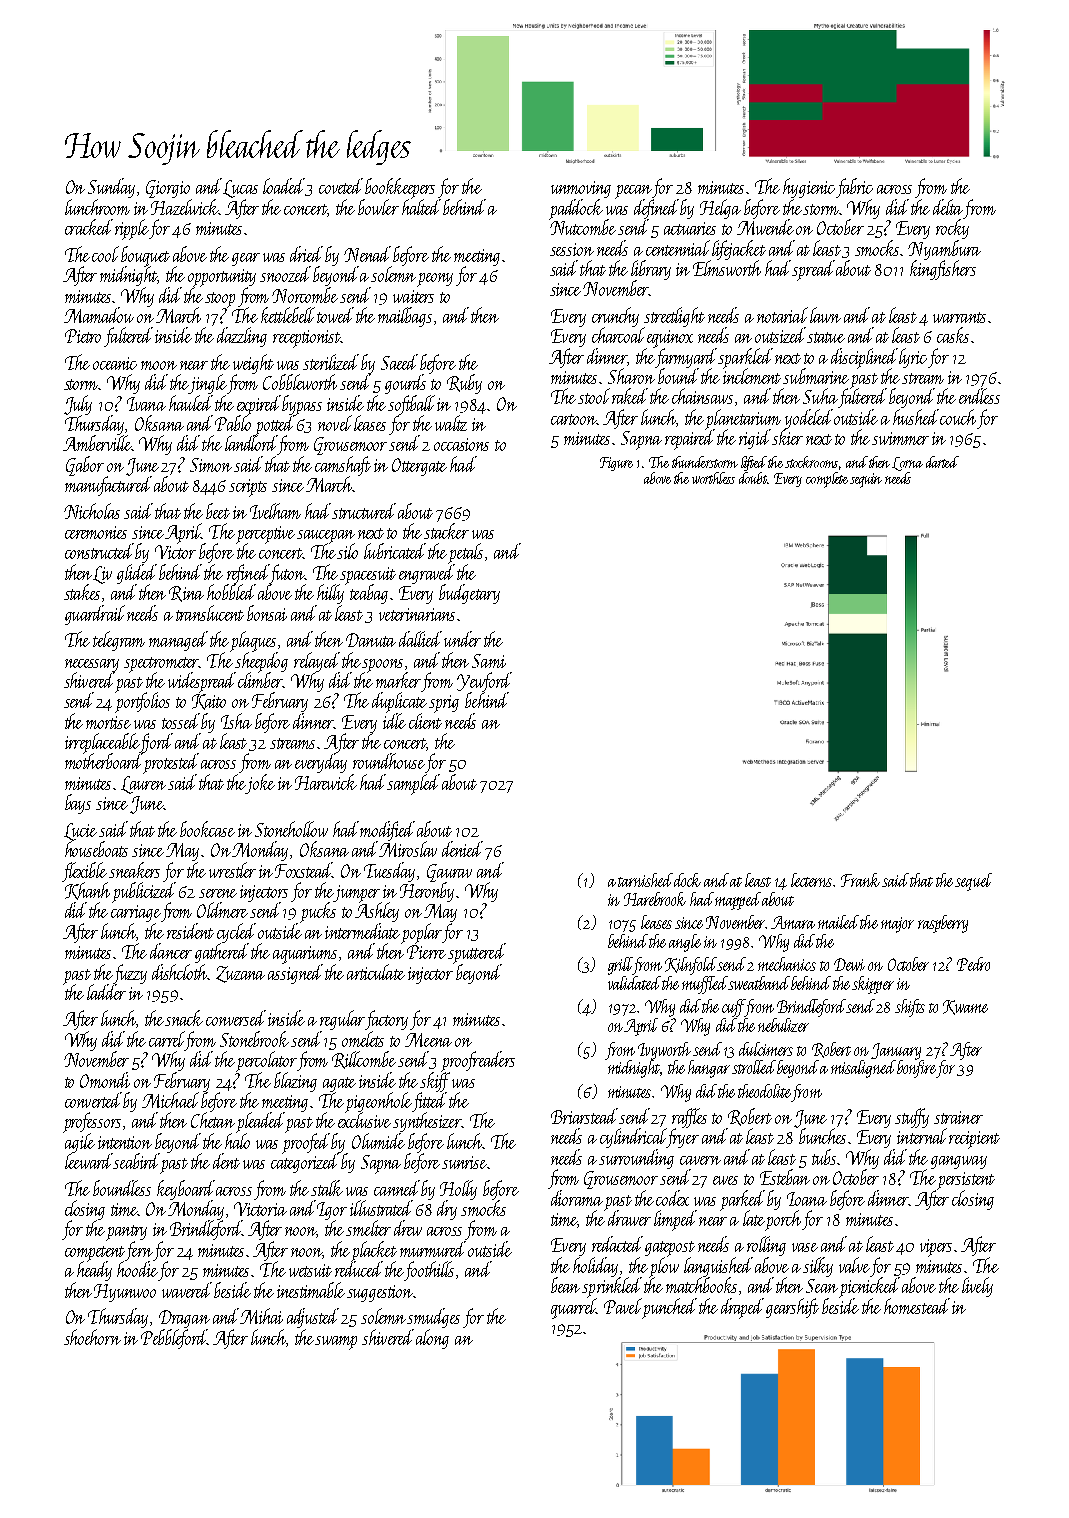 Image resolution: width=1069 pixels, height=1518 pixels. I want to click on Chetan, so click(213, 1120).
